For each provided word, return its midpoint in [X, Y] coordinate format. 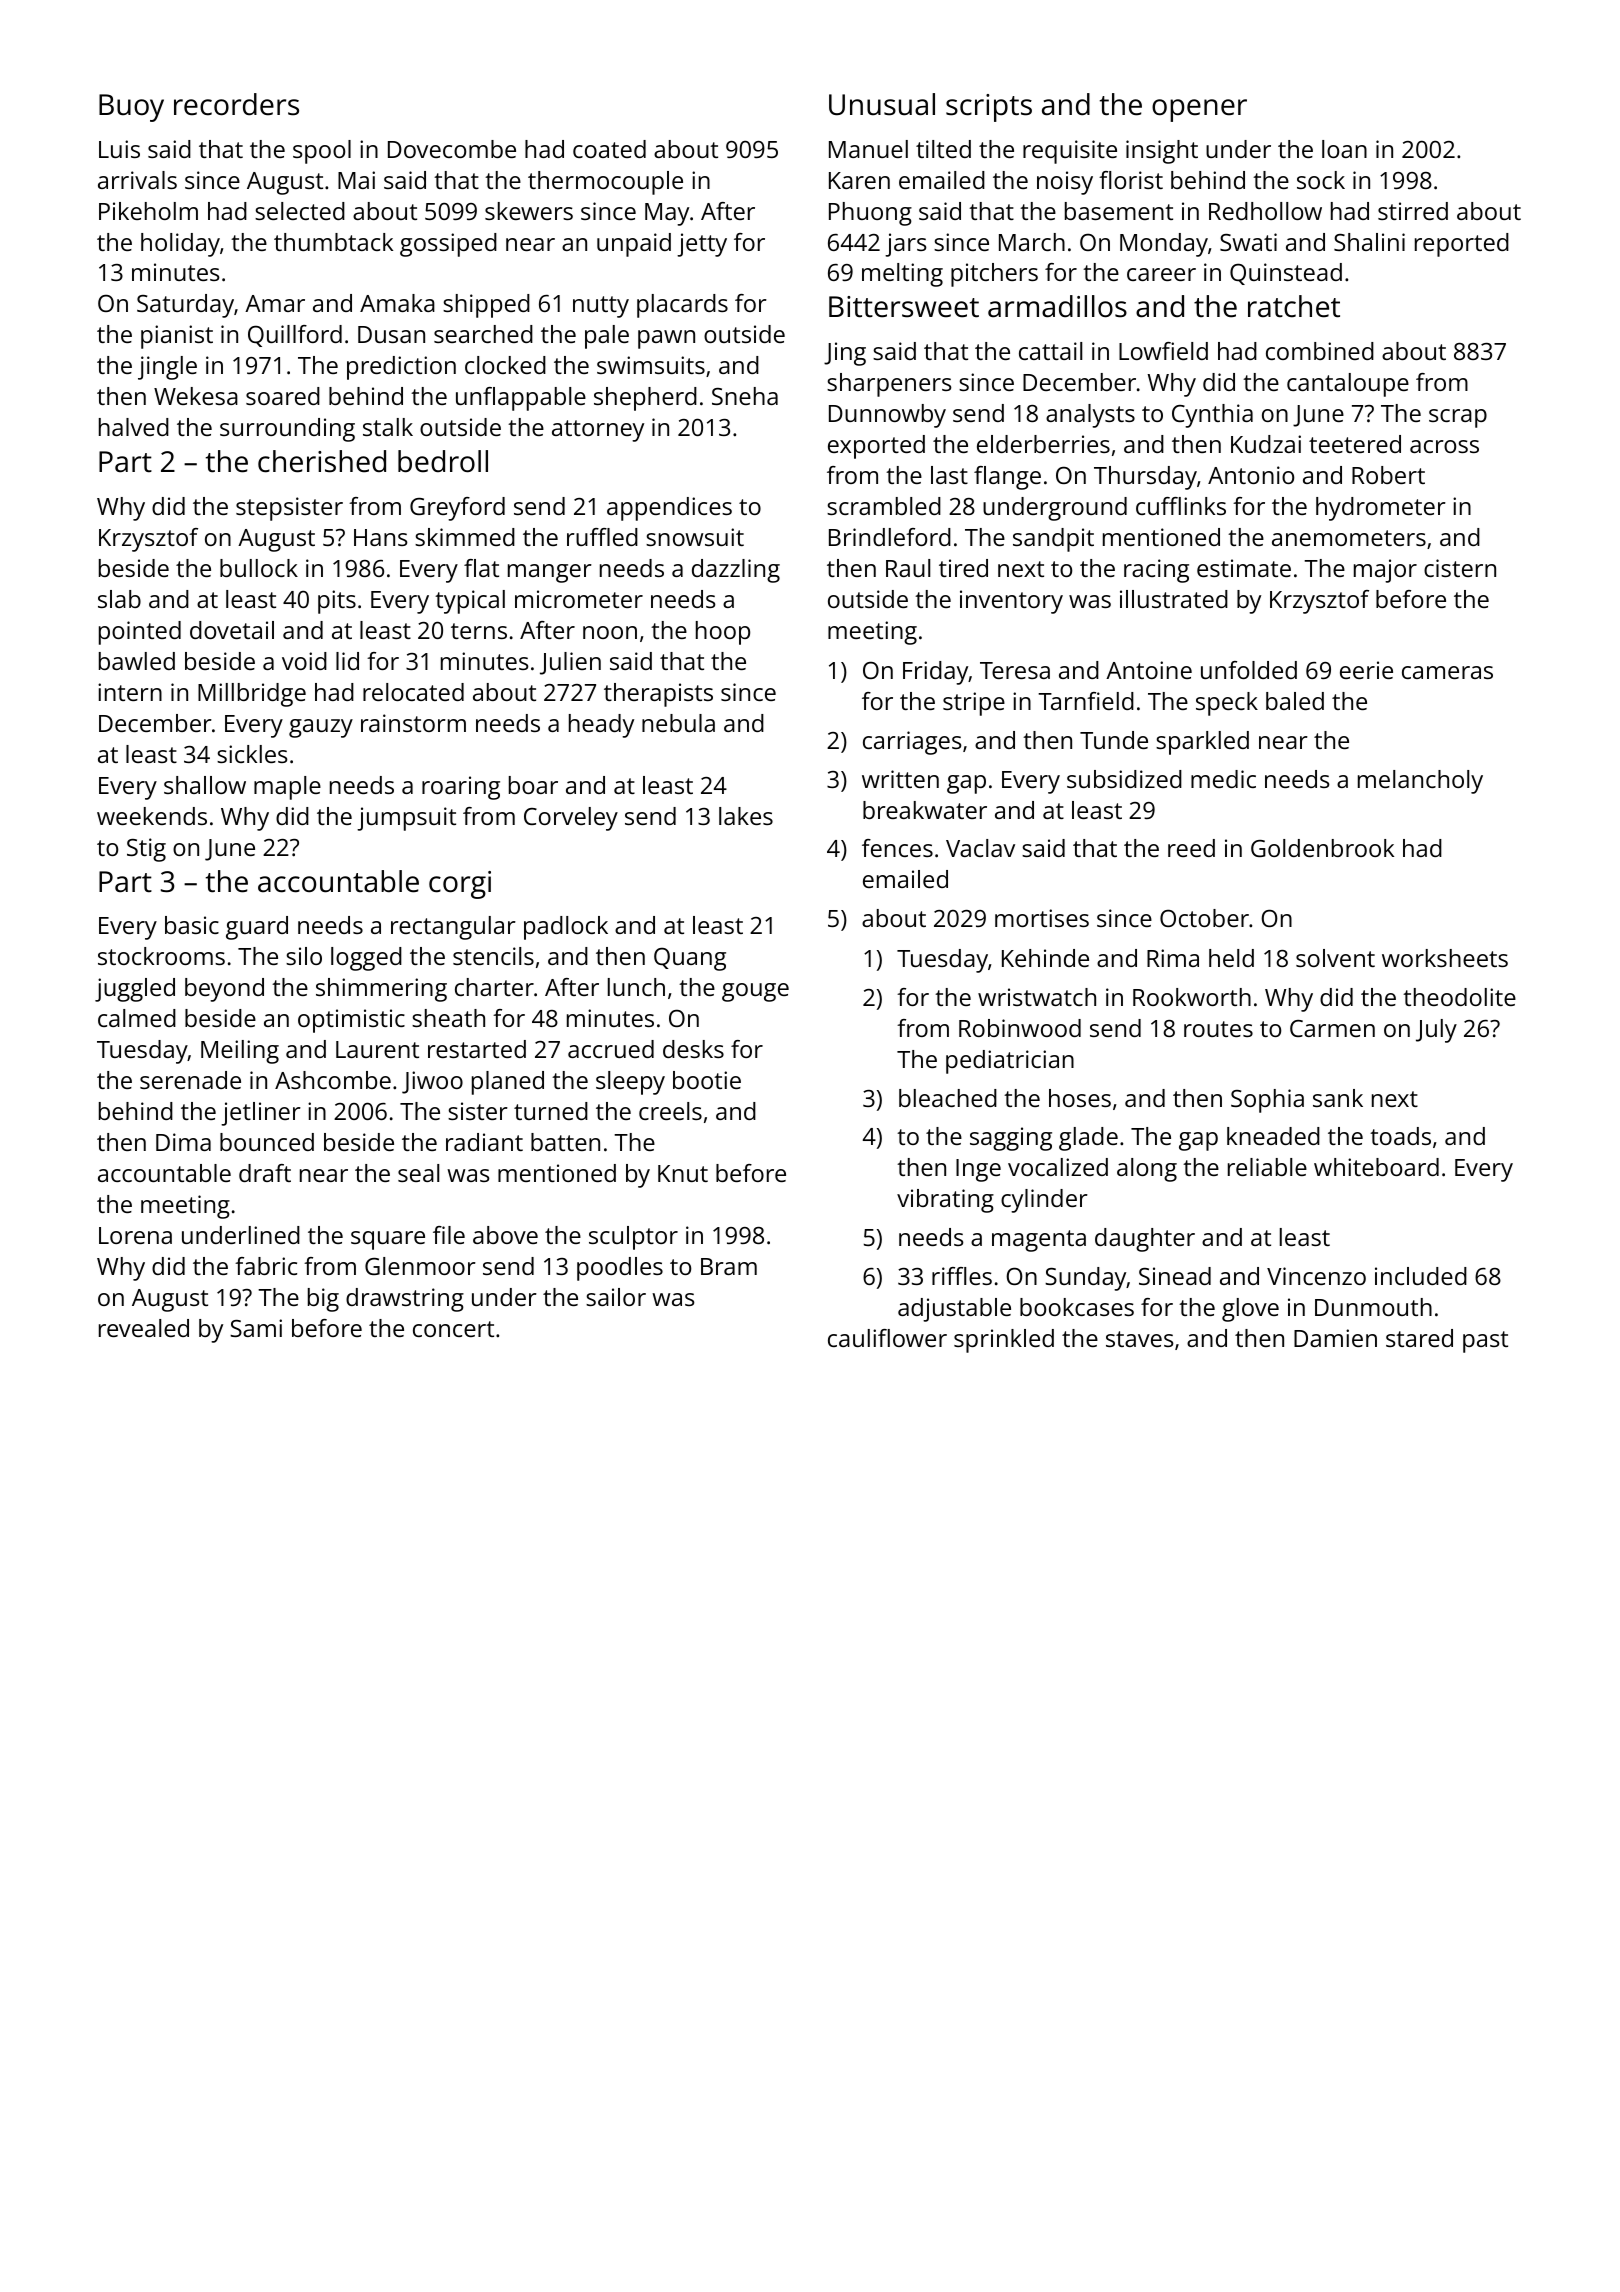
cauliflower [887, 1338]
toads [1400, 1136]
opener [1199, 110]
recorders [236, 104]
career [1161, 274]
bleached [948, 1098]
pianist [177, 337]
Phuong [870, 214]
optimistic [351, 1021]
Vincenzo [1316, 1276]
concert [453, 1329]
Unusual [882, 104]
